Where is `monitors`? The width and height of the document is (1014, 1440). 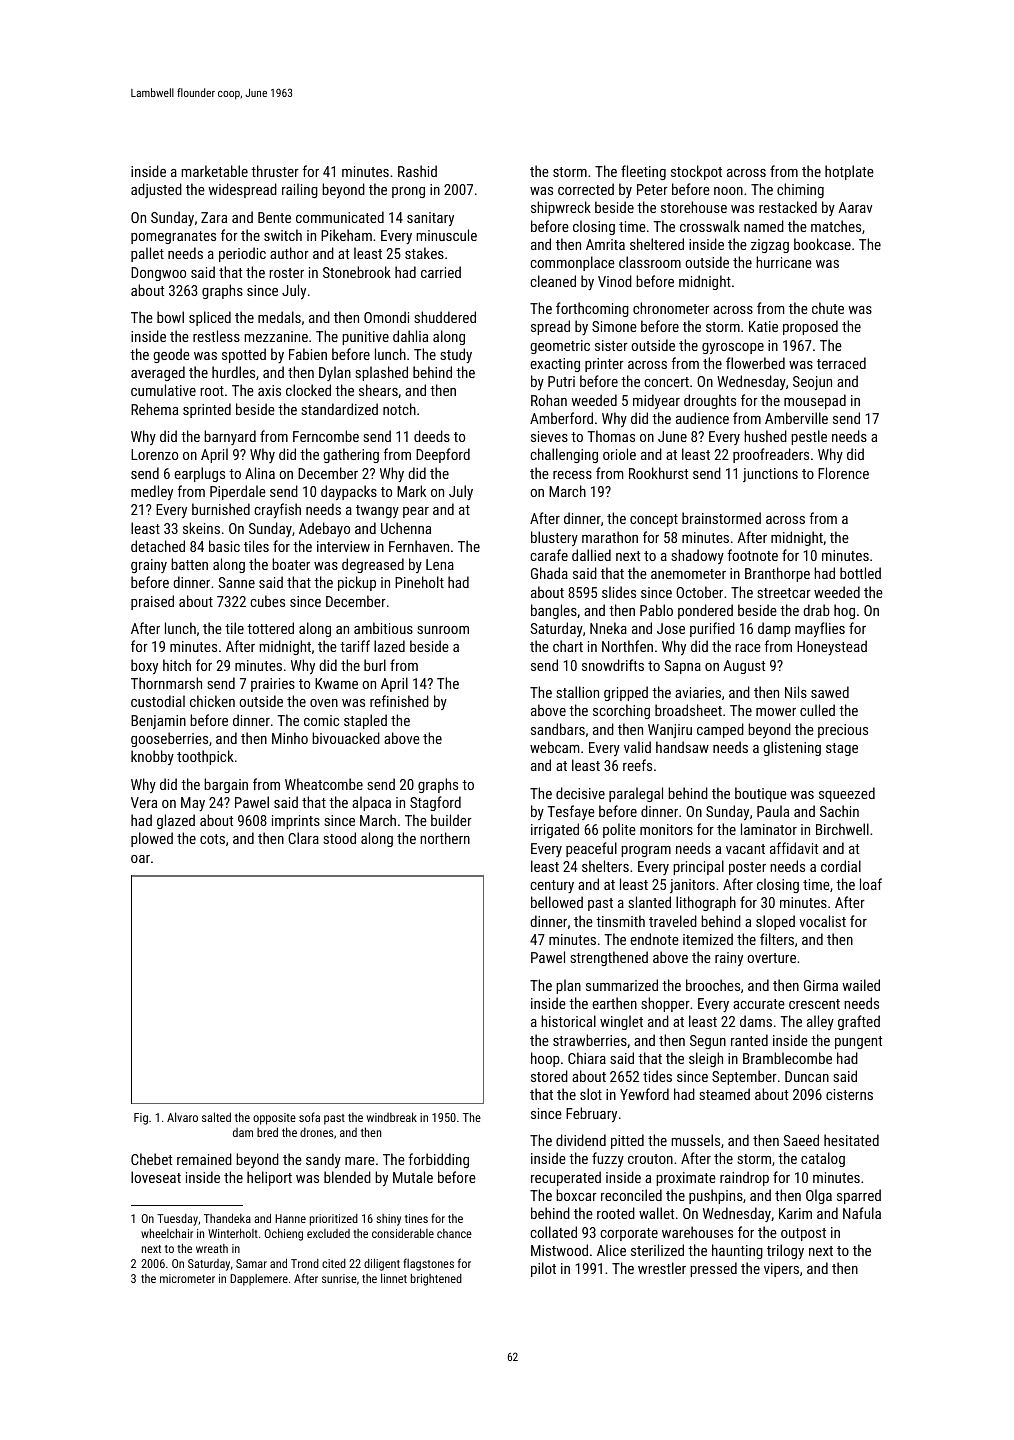 monitors is located at coordinates (666, 829).
